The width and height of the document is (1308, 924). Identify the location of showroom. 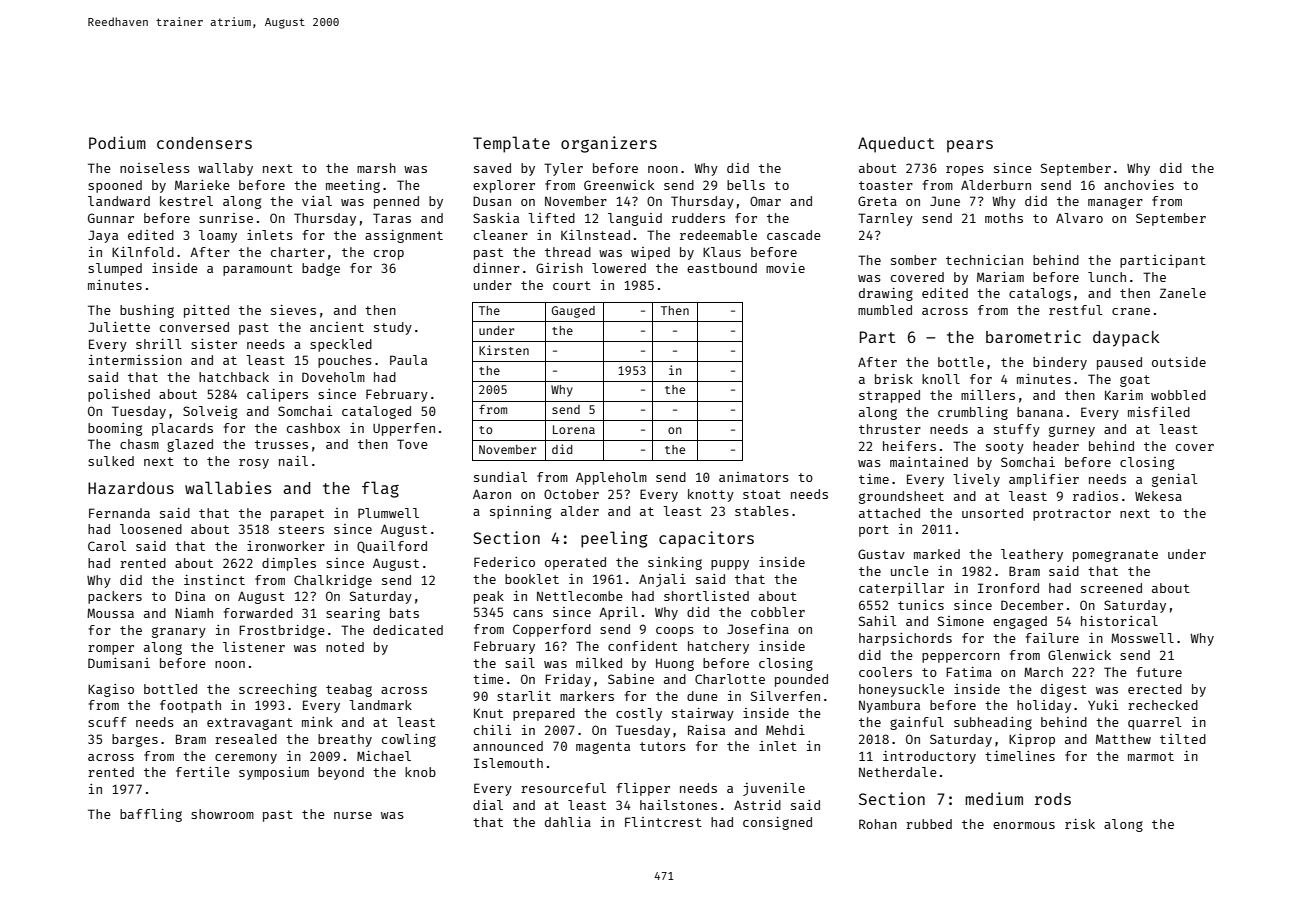
(222, 814).
